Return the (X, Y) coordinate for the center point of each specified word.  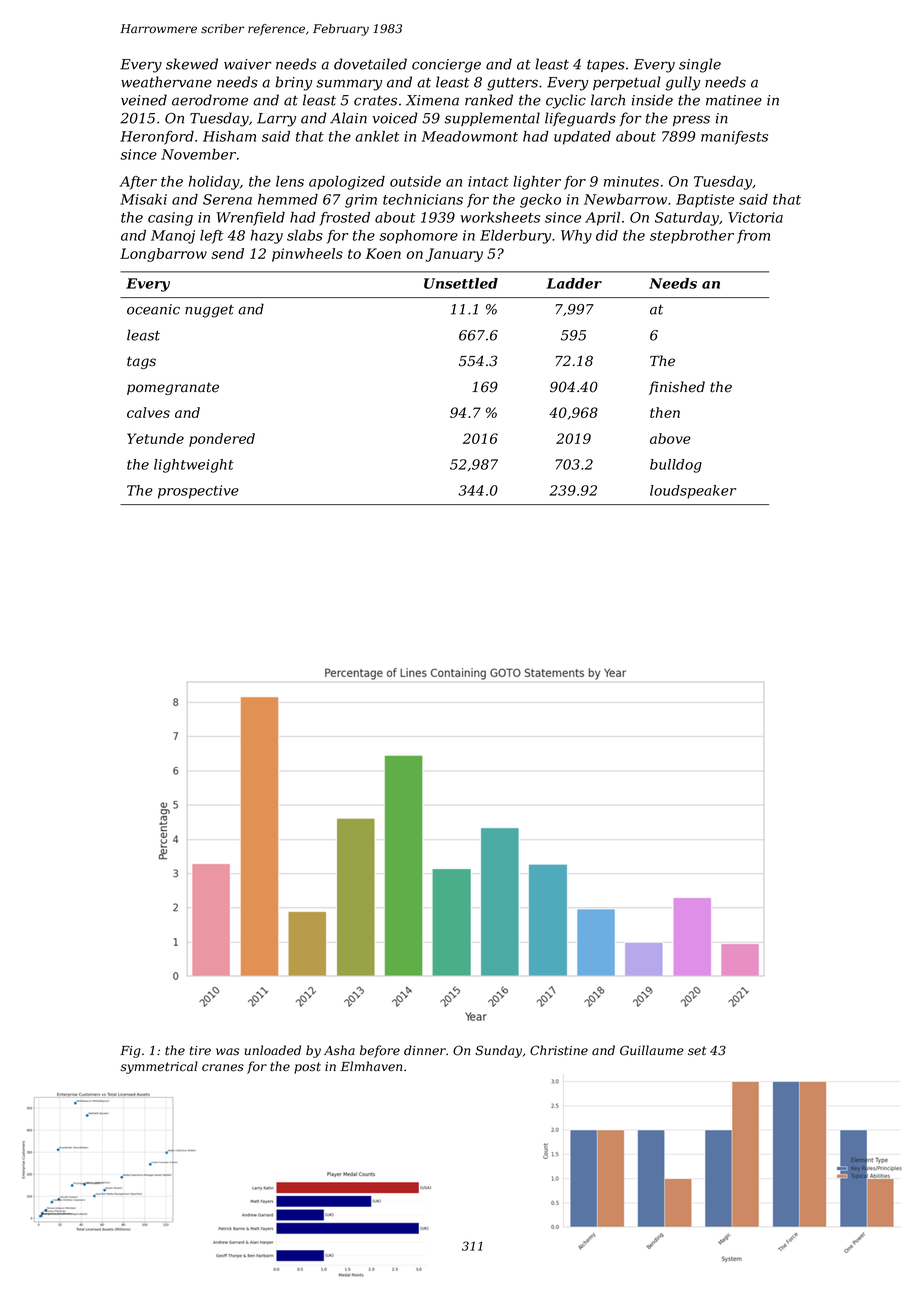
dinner (425, 1050)
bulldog (676, 466)
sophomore (418, 237)
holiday (214, 183)
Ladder (574, 283)
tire (200, 1051)
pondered (222, 440)
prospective (198, 492)
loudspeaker (693, 492)
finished (677, 388)
